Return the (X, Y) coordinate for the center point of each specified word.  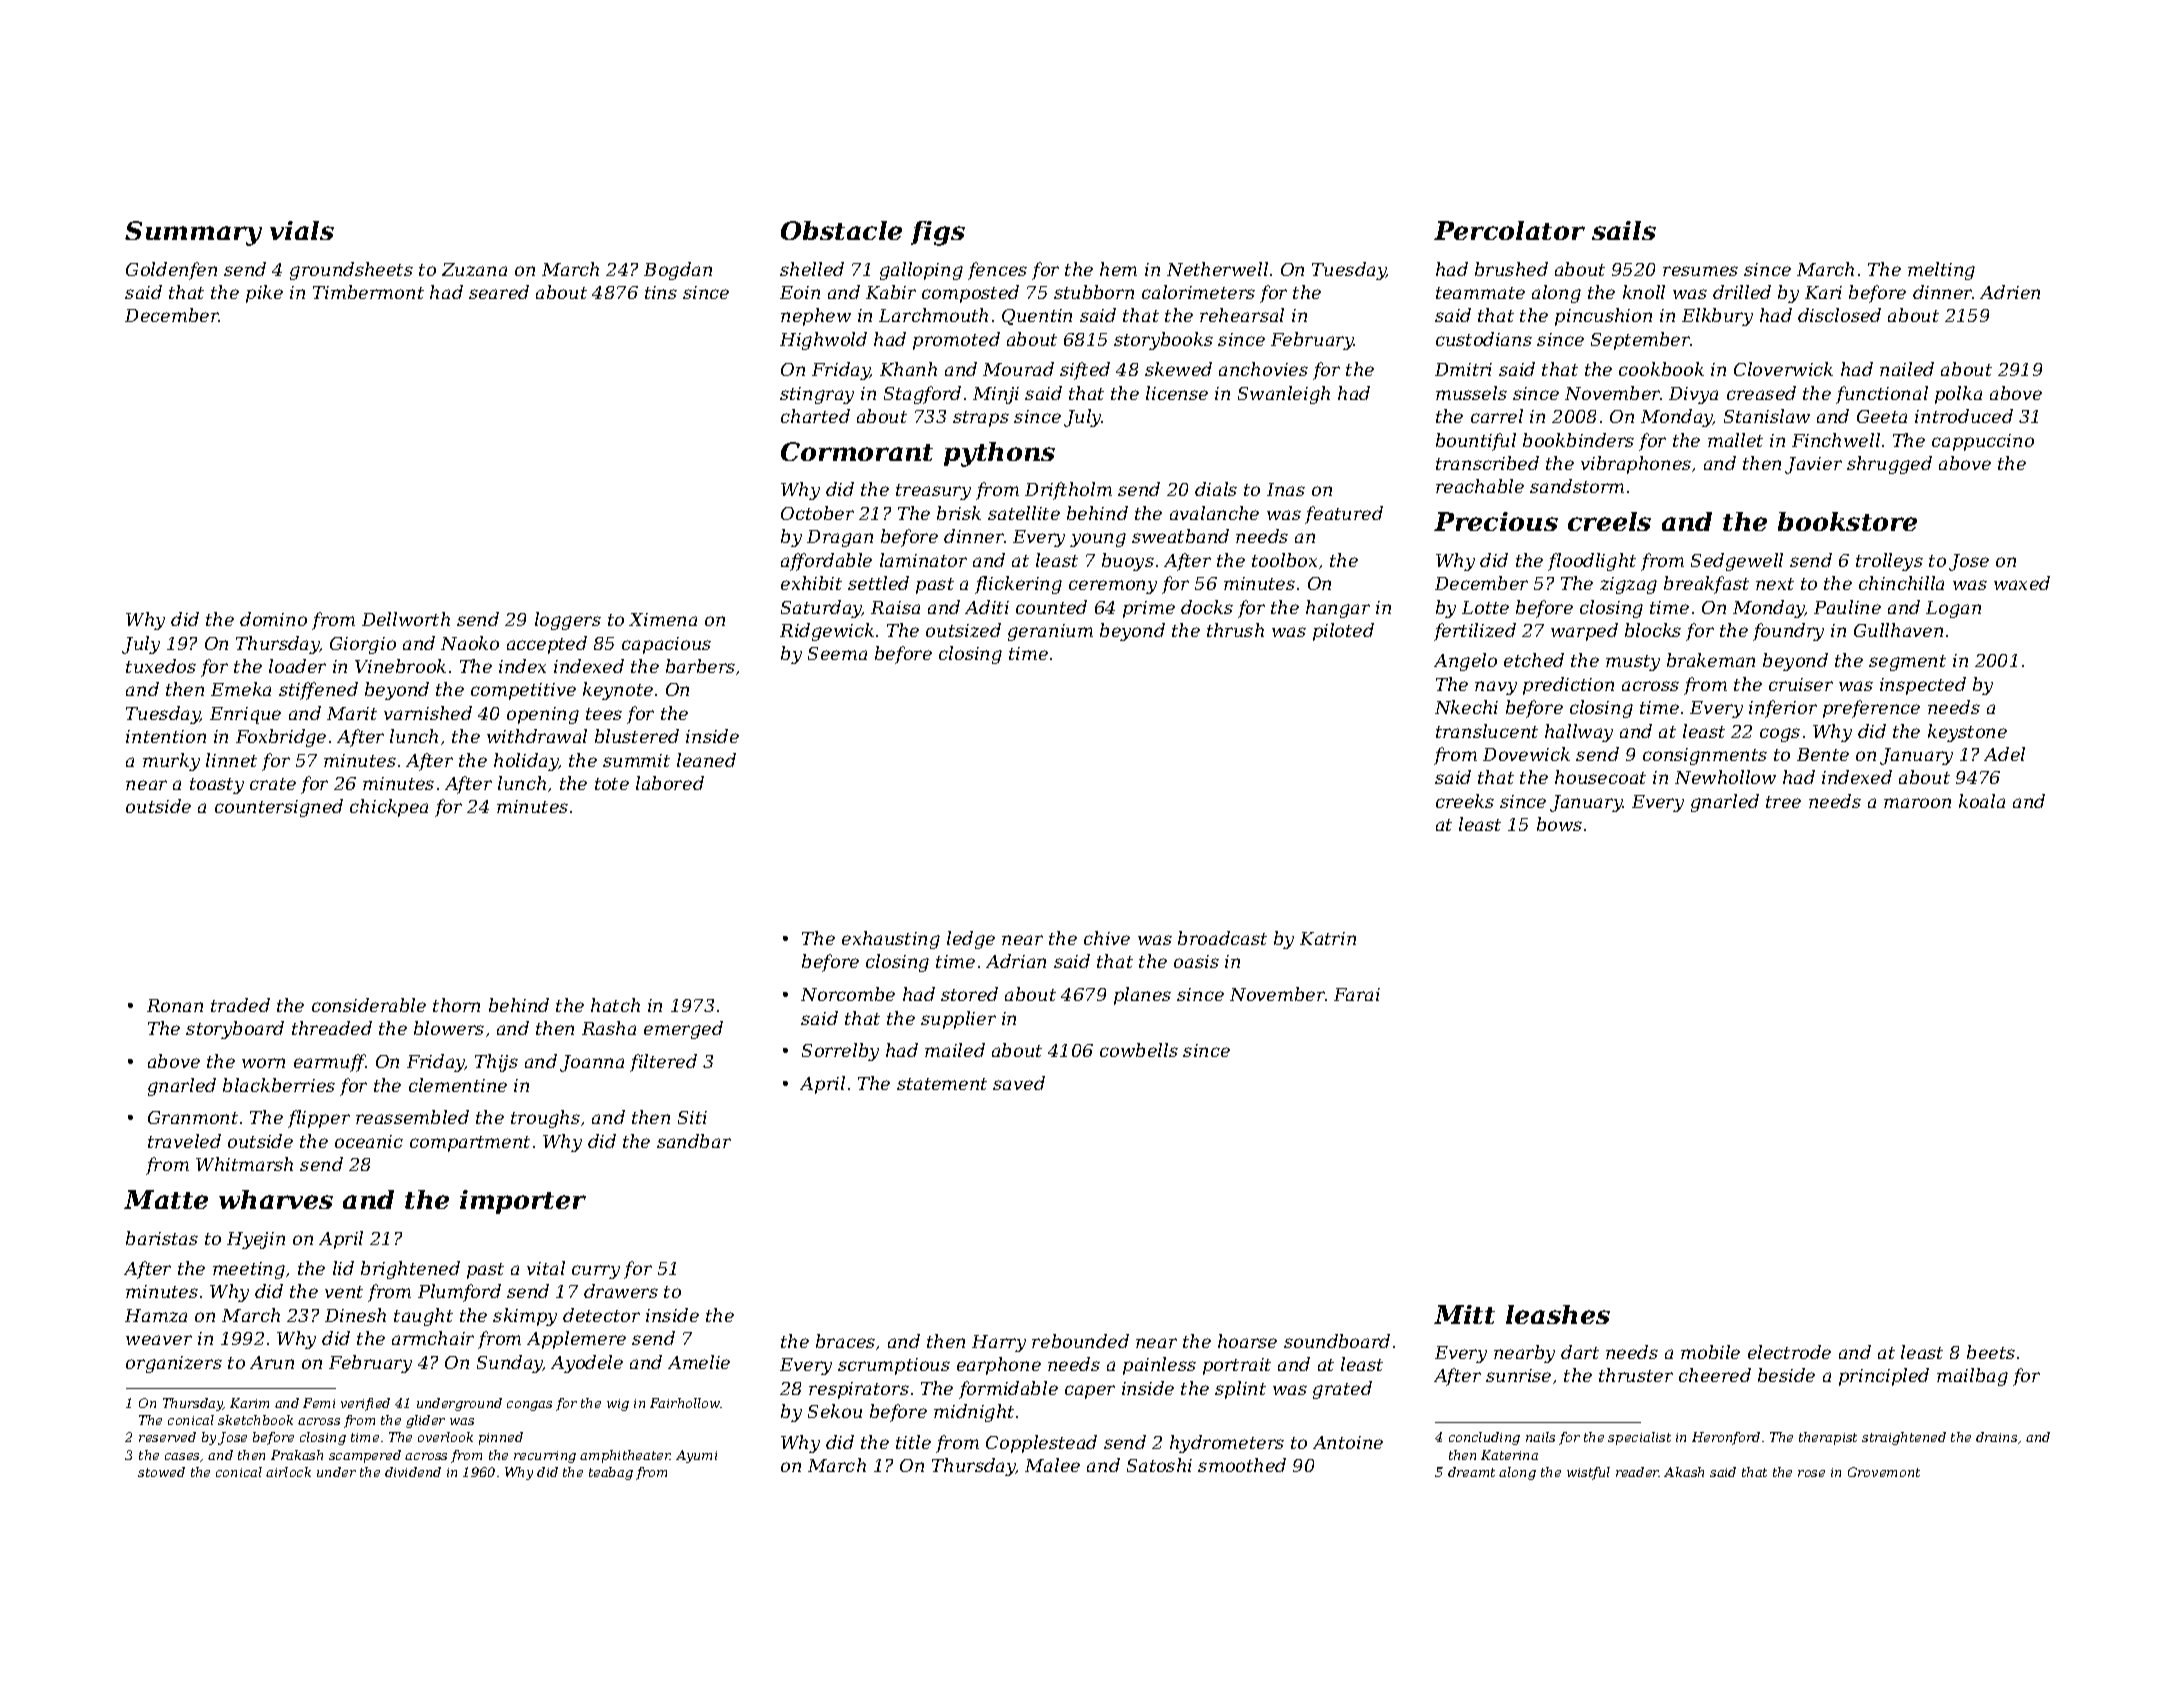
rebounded (1080, 1341)
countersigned (279, 808)
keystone (1967, 733)
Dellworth (406, 619)
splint (1240, 1390)
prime (1149, 609)
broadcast (1222, 938)
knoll (1644, 292)
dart (1580, 1352)
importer (523, 1202)
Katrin (1328, 938)
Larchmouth (933, 315)
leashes (1558, 1314)
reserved (167, 1437)
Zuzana (474, 269)
